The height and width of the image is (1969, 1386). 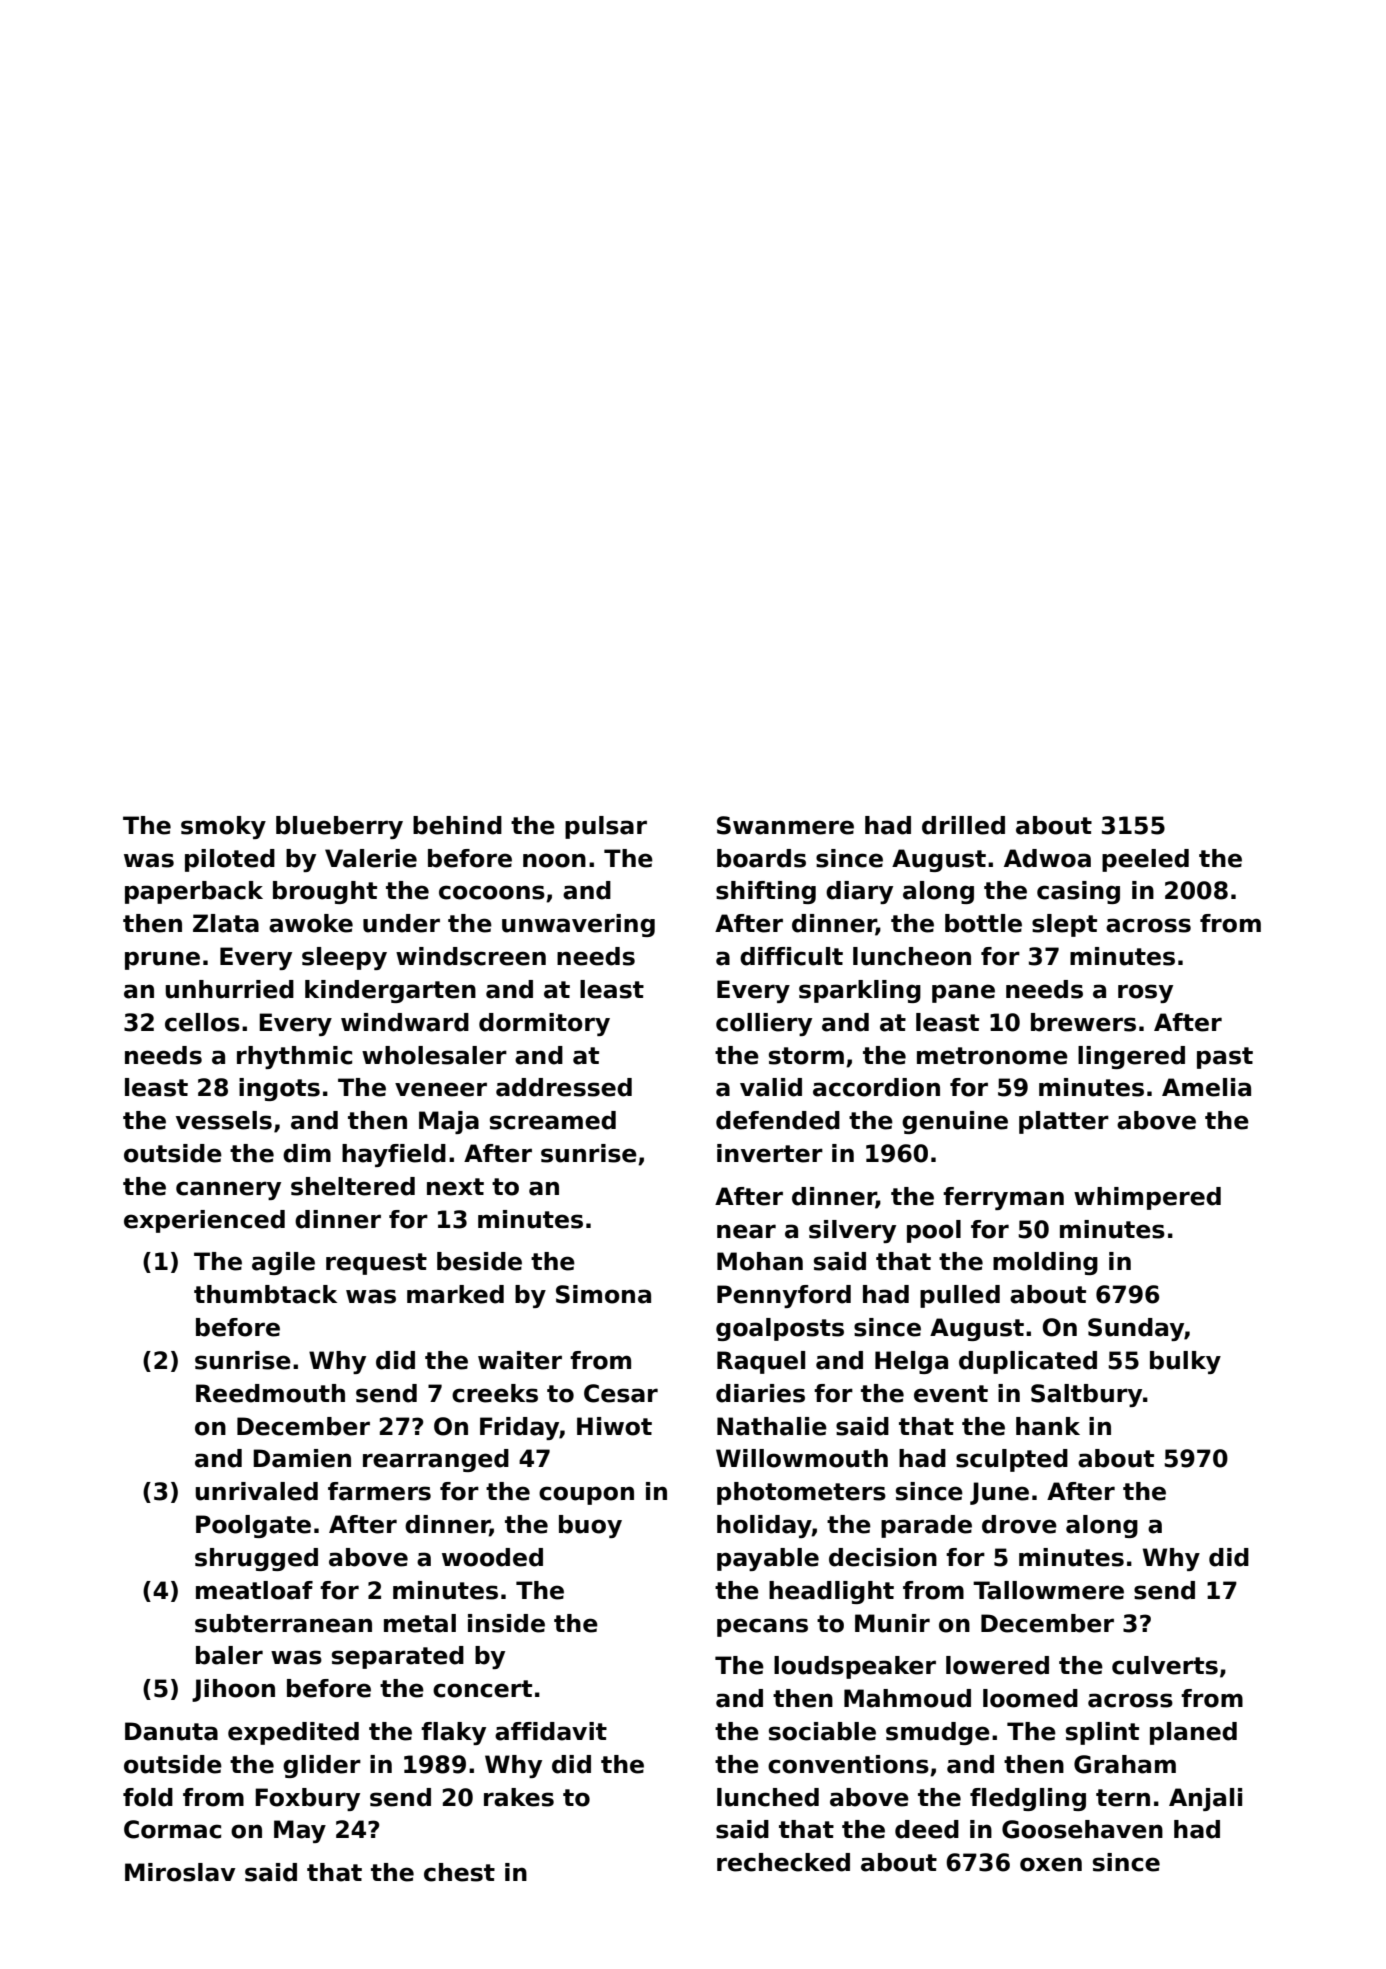 What do you see at coordinates (1003, 1198) in the image?
I see `ferryman` at bounding box center [1003, 1198].
